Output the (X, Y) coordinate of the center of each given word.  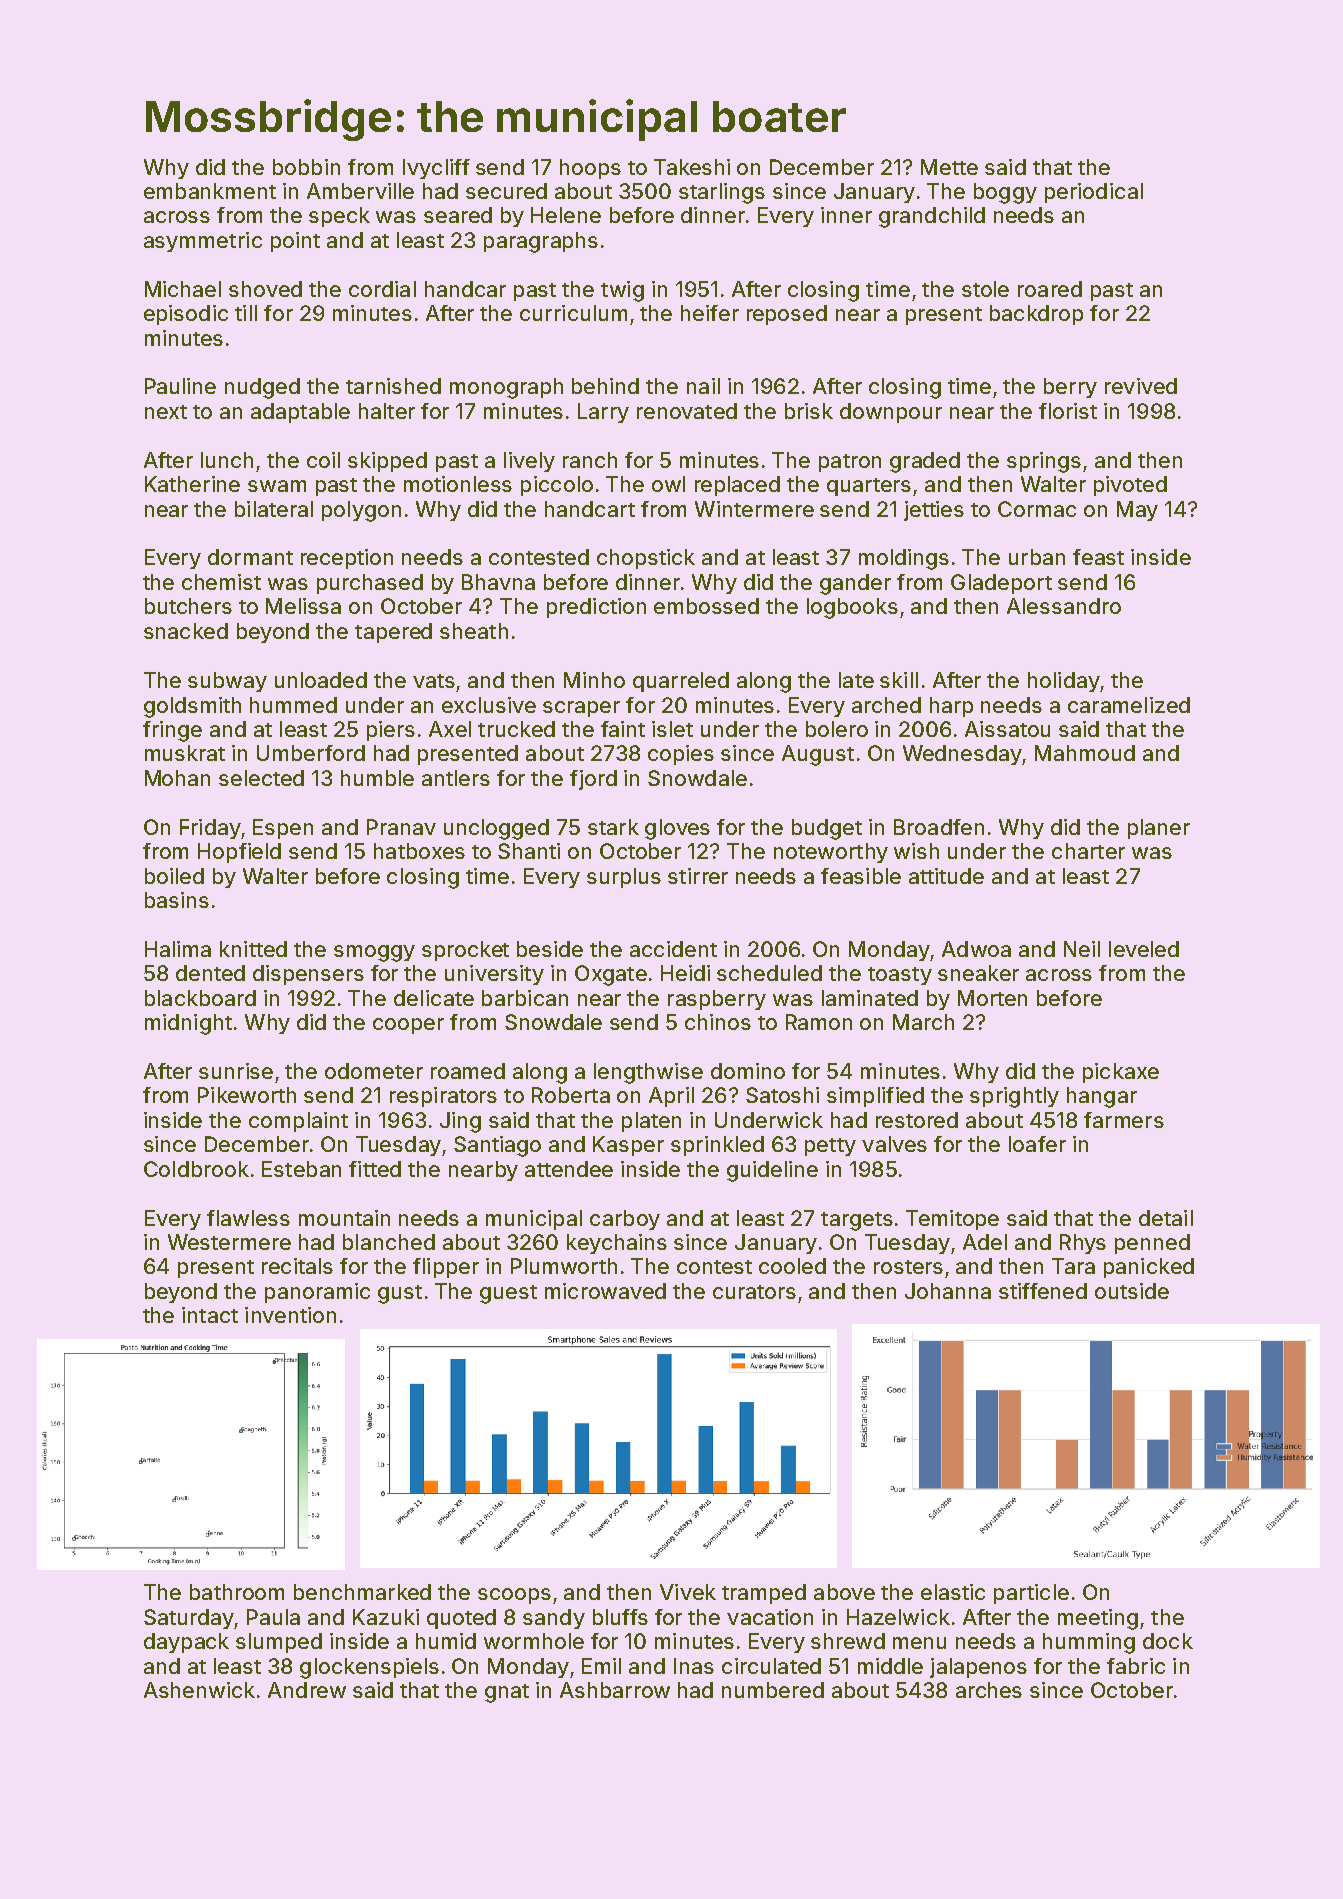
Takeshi (692, 167)
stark (613, 827)
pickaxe (1121, 1073)
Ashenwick (199, 1690)
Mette (949, 167)
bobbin (306, 167)
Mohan (177, 778)
